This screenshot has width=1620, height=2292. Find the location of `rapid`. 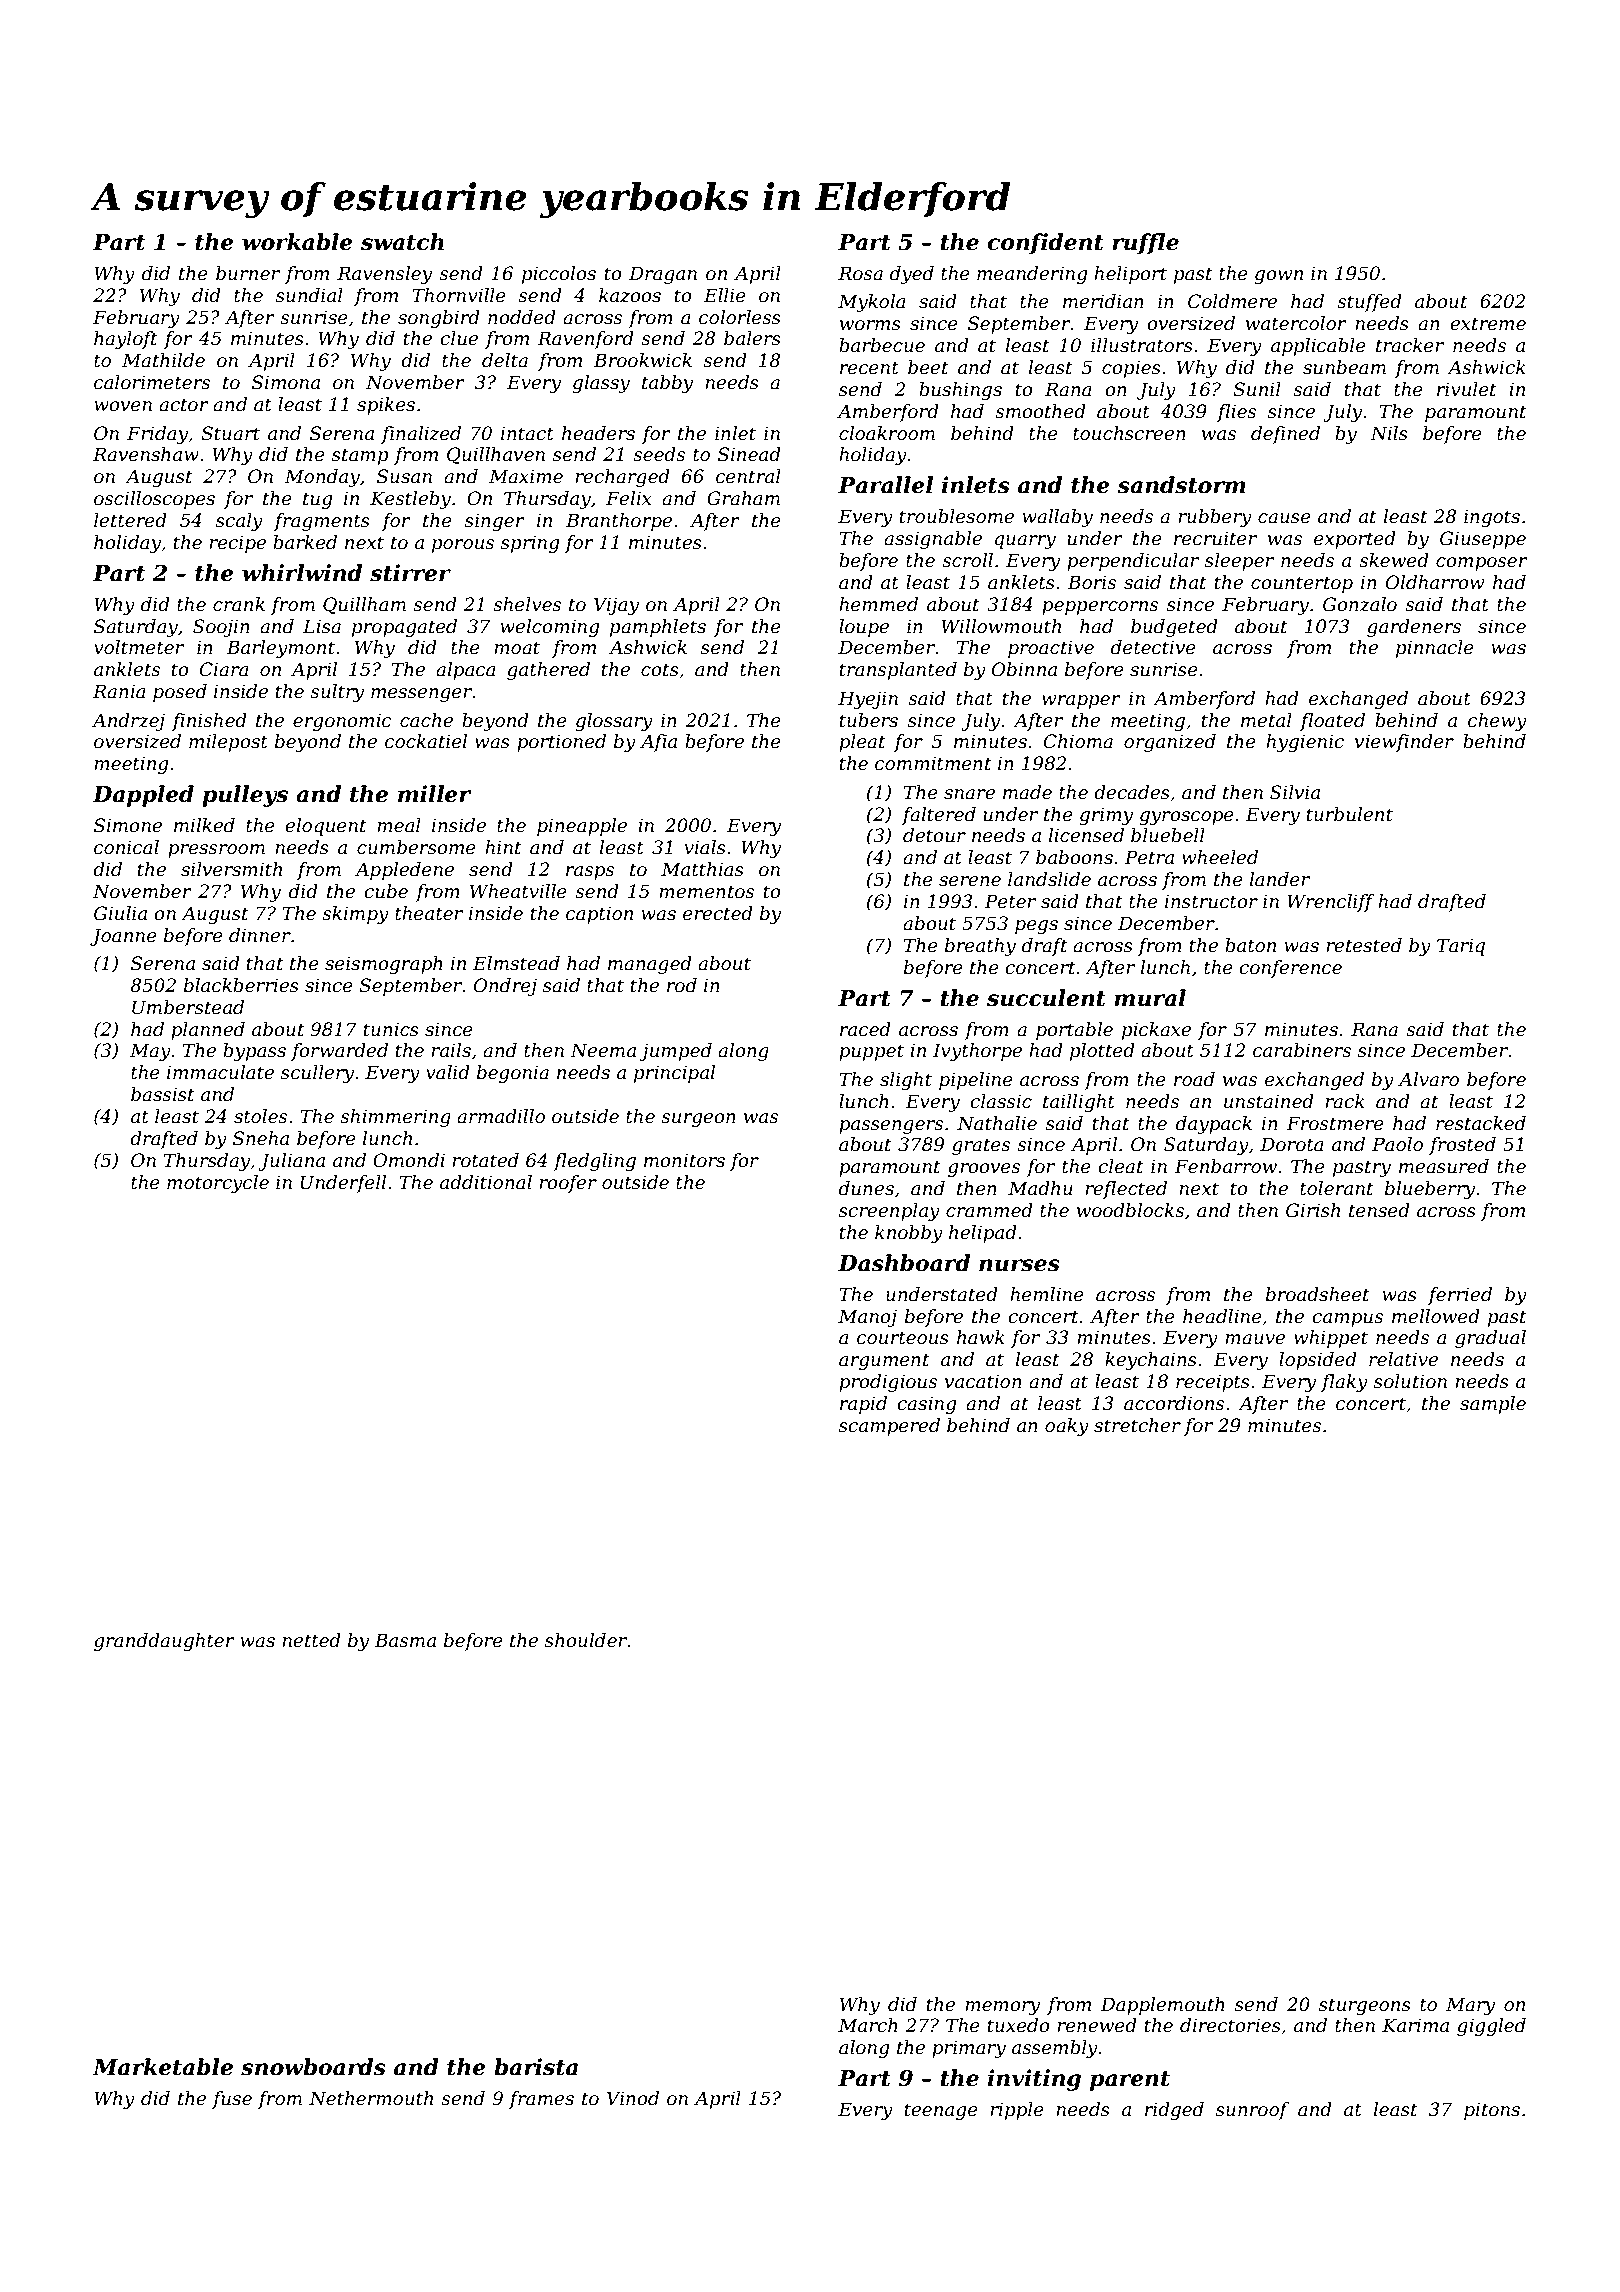

rapid is located at coordinates (863, 1405).
